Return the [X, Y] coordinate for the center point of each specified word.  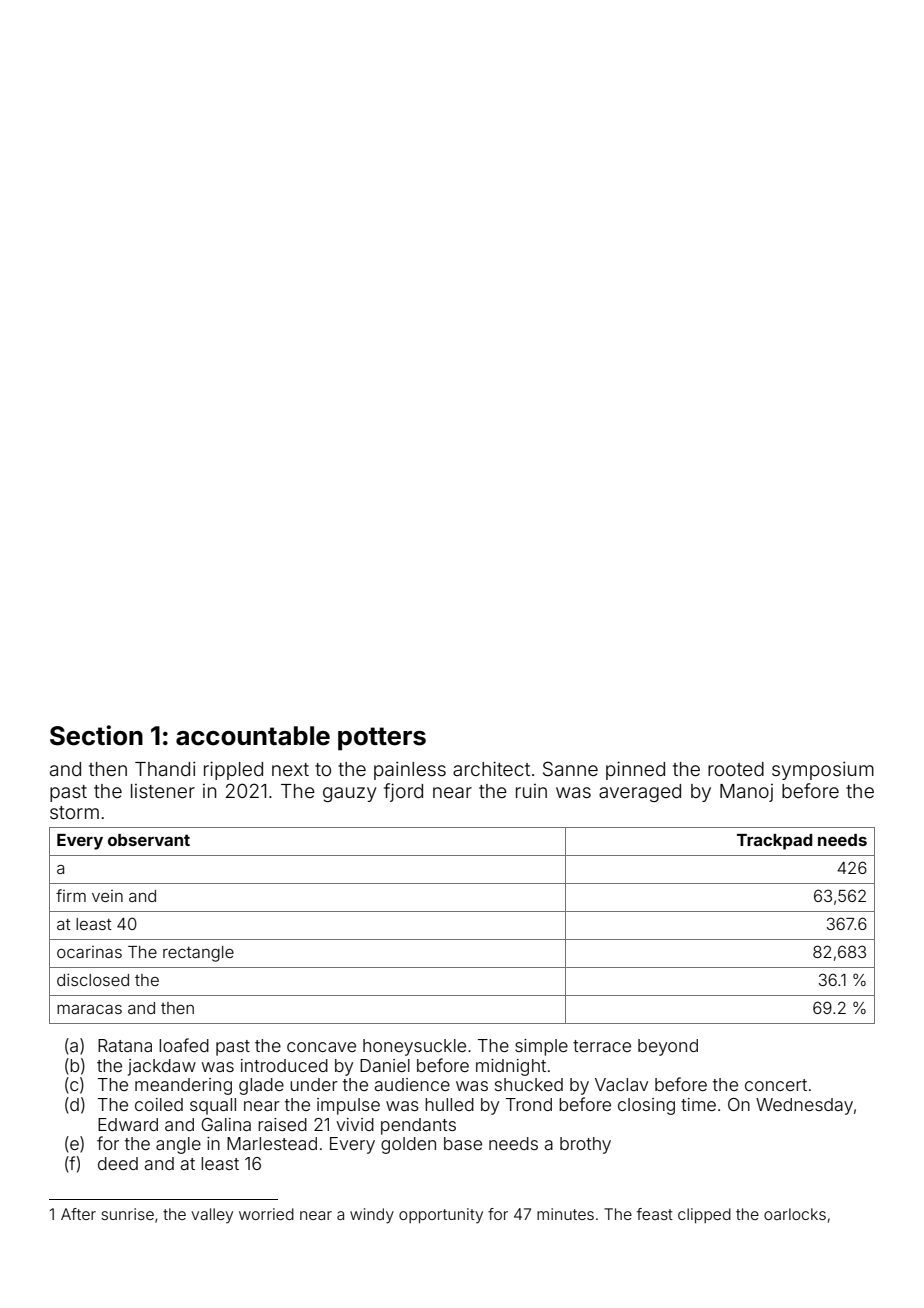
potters [382, 739]
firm [71, 895]
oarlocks [795, 1214]
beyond [668, 1047]
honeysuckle [414, 1047]
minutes [565, 1214]
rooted [736, 769]
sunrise [127, 1214]
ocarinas [89, 952]
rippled [233, 770]
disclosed [93, 979]
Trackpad [774, 842]
